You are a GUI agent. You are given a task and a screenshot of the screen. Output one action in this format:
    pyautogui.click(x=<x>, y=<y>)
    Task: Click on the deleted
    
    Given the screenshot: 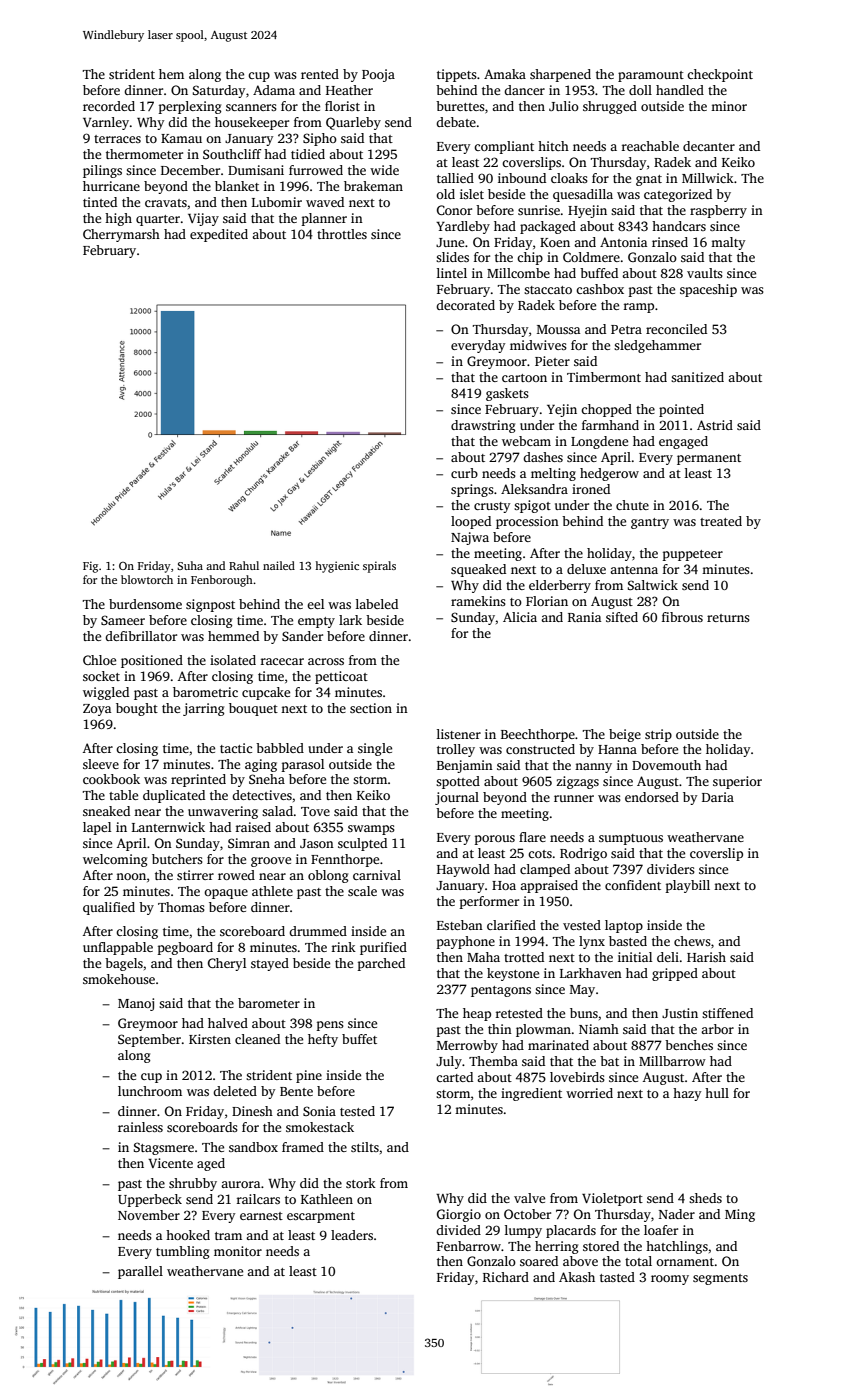 What is the action you would take?
    pyautogui.click(x=235, y=1091)
